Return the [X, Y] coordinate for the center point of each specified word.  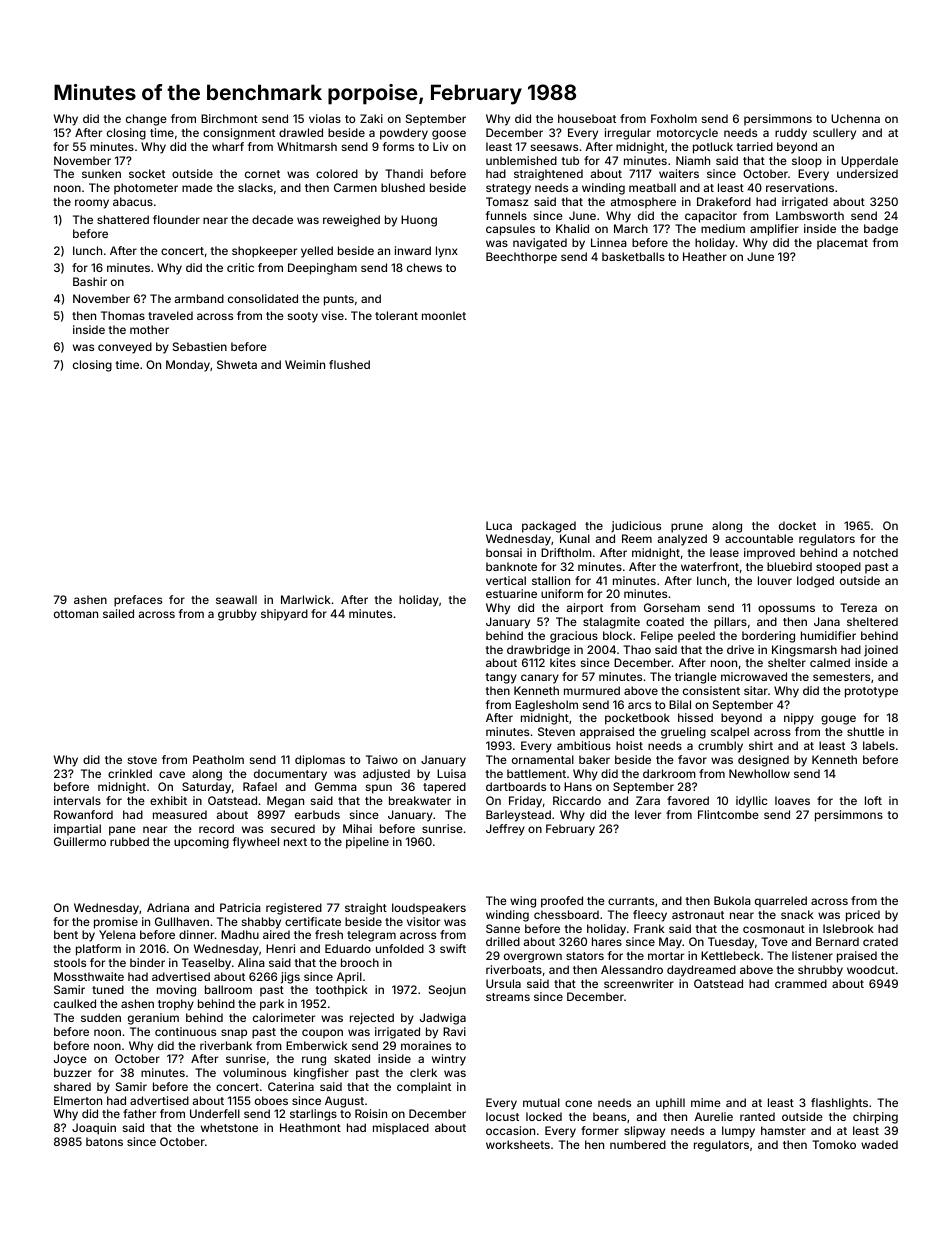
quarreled [781, 901]
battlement [536, 773]
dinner [196, 934]
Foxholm [674, 118]
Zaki [371, 118]
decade [272, 219]
